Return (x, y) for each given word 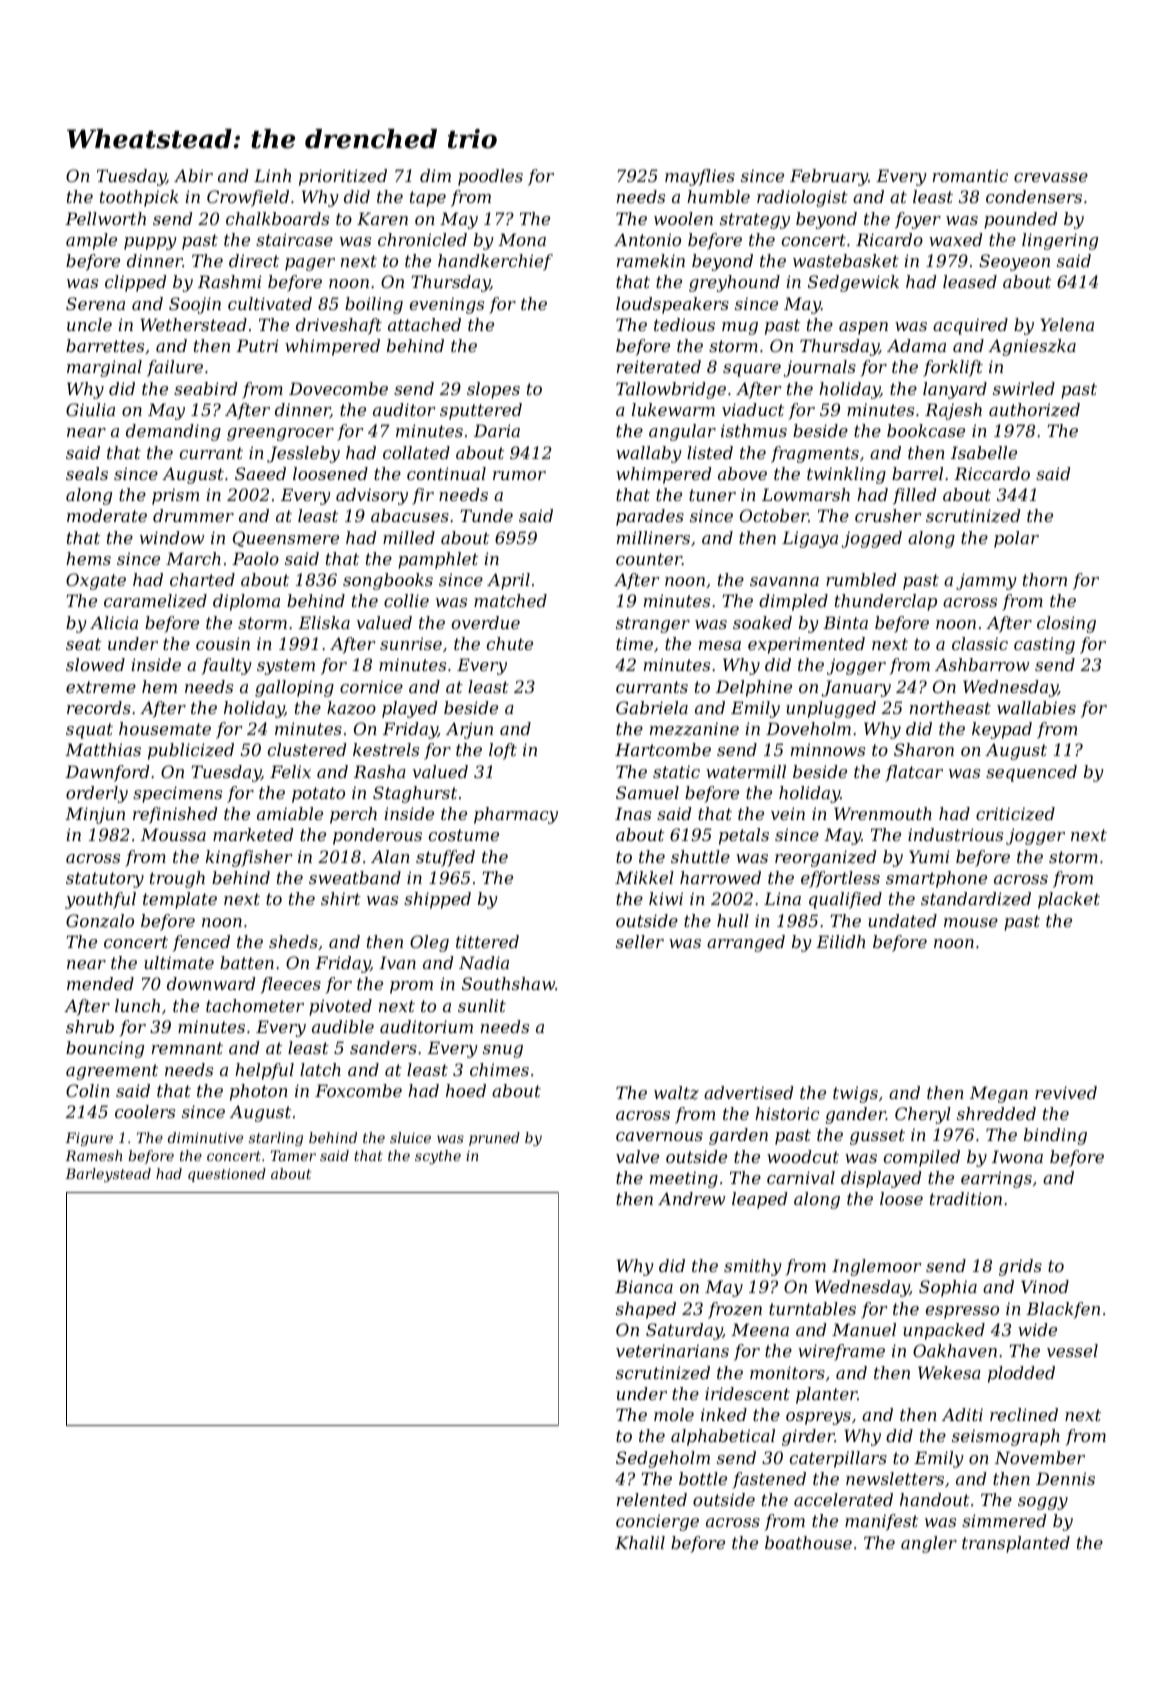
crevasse (1051, 177)
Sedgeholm (663, 1459)
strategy (755, 221)
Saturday (684, 1331)
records (99, 707)
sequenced (1031, 773)
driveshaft (339, 326)
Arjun (469, 730)
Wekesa (949, 1372)
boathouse (808, 1542)
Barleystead (108, 1175)
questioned (227, 1175)
